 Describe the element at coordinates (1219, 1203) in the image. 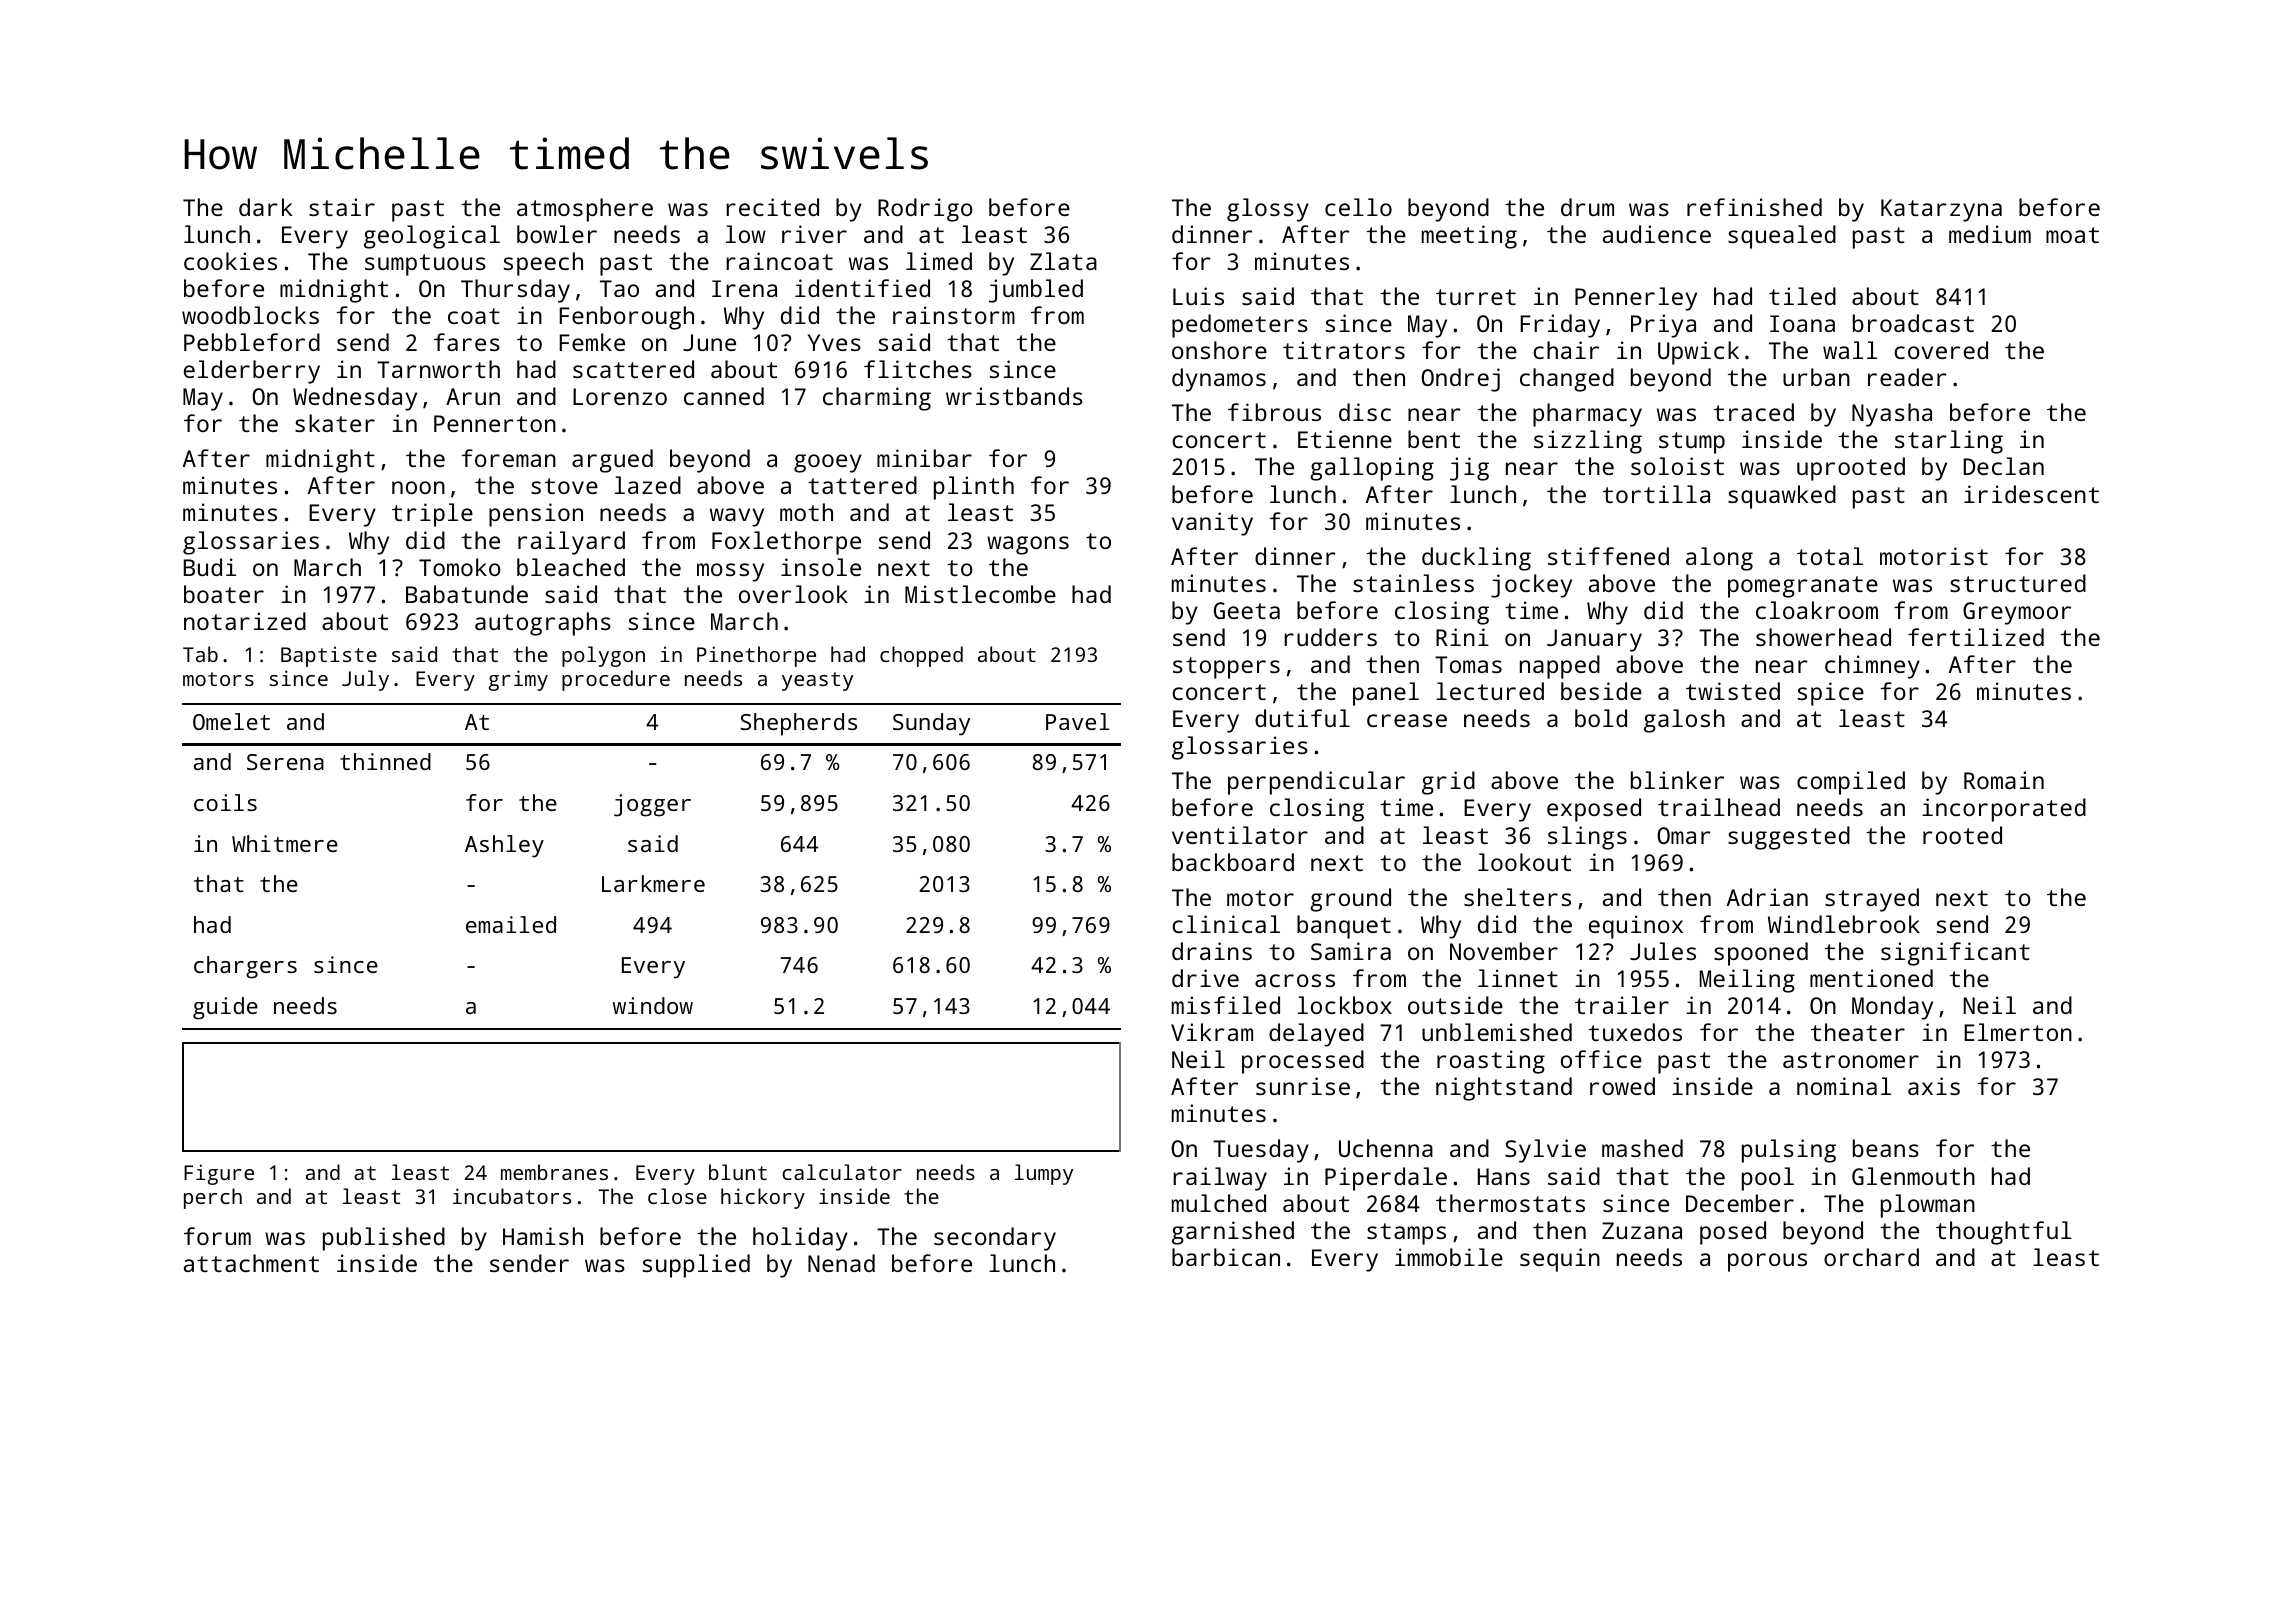

I see `mulched` at that location.
